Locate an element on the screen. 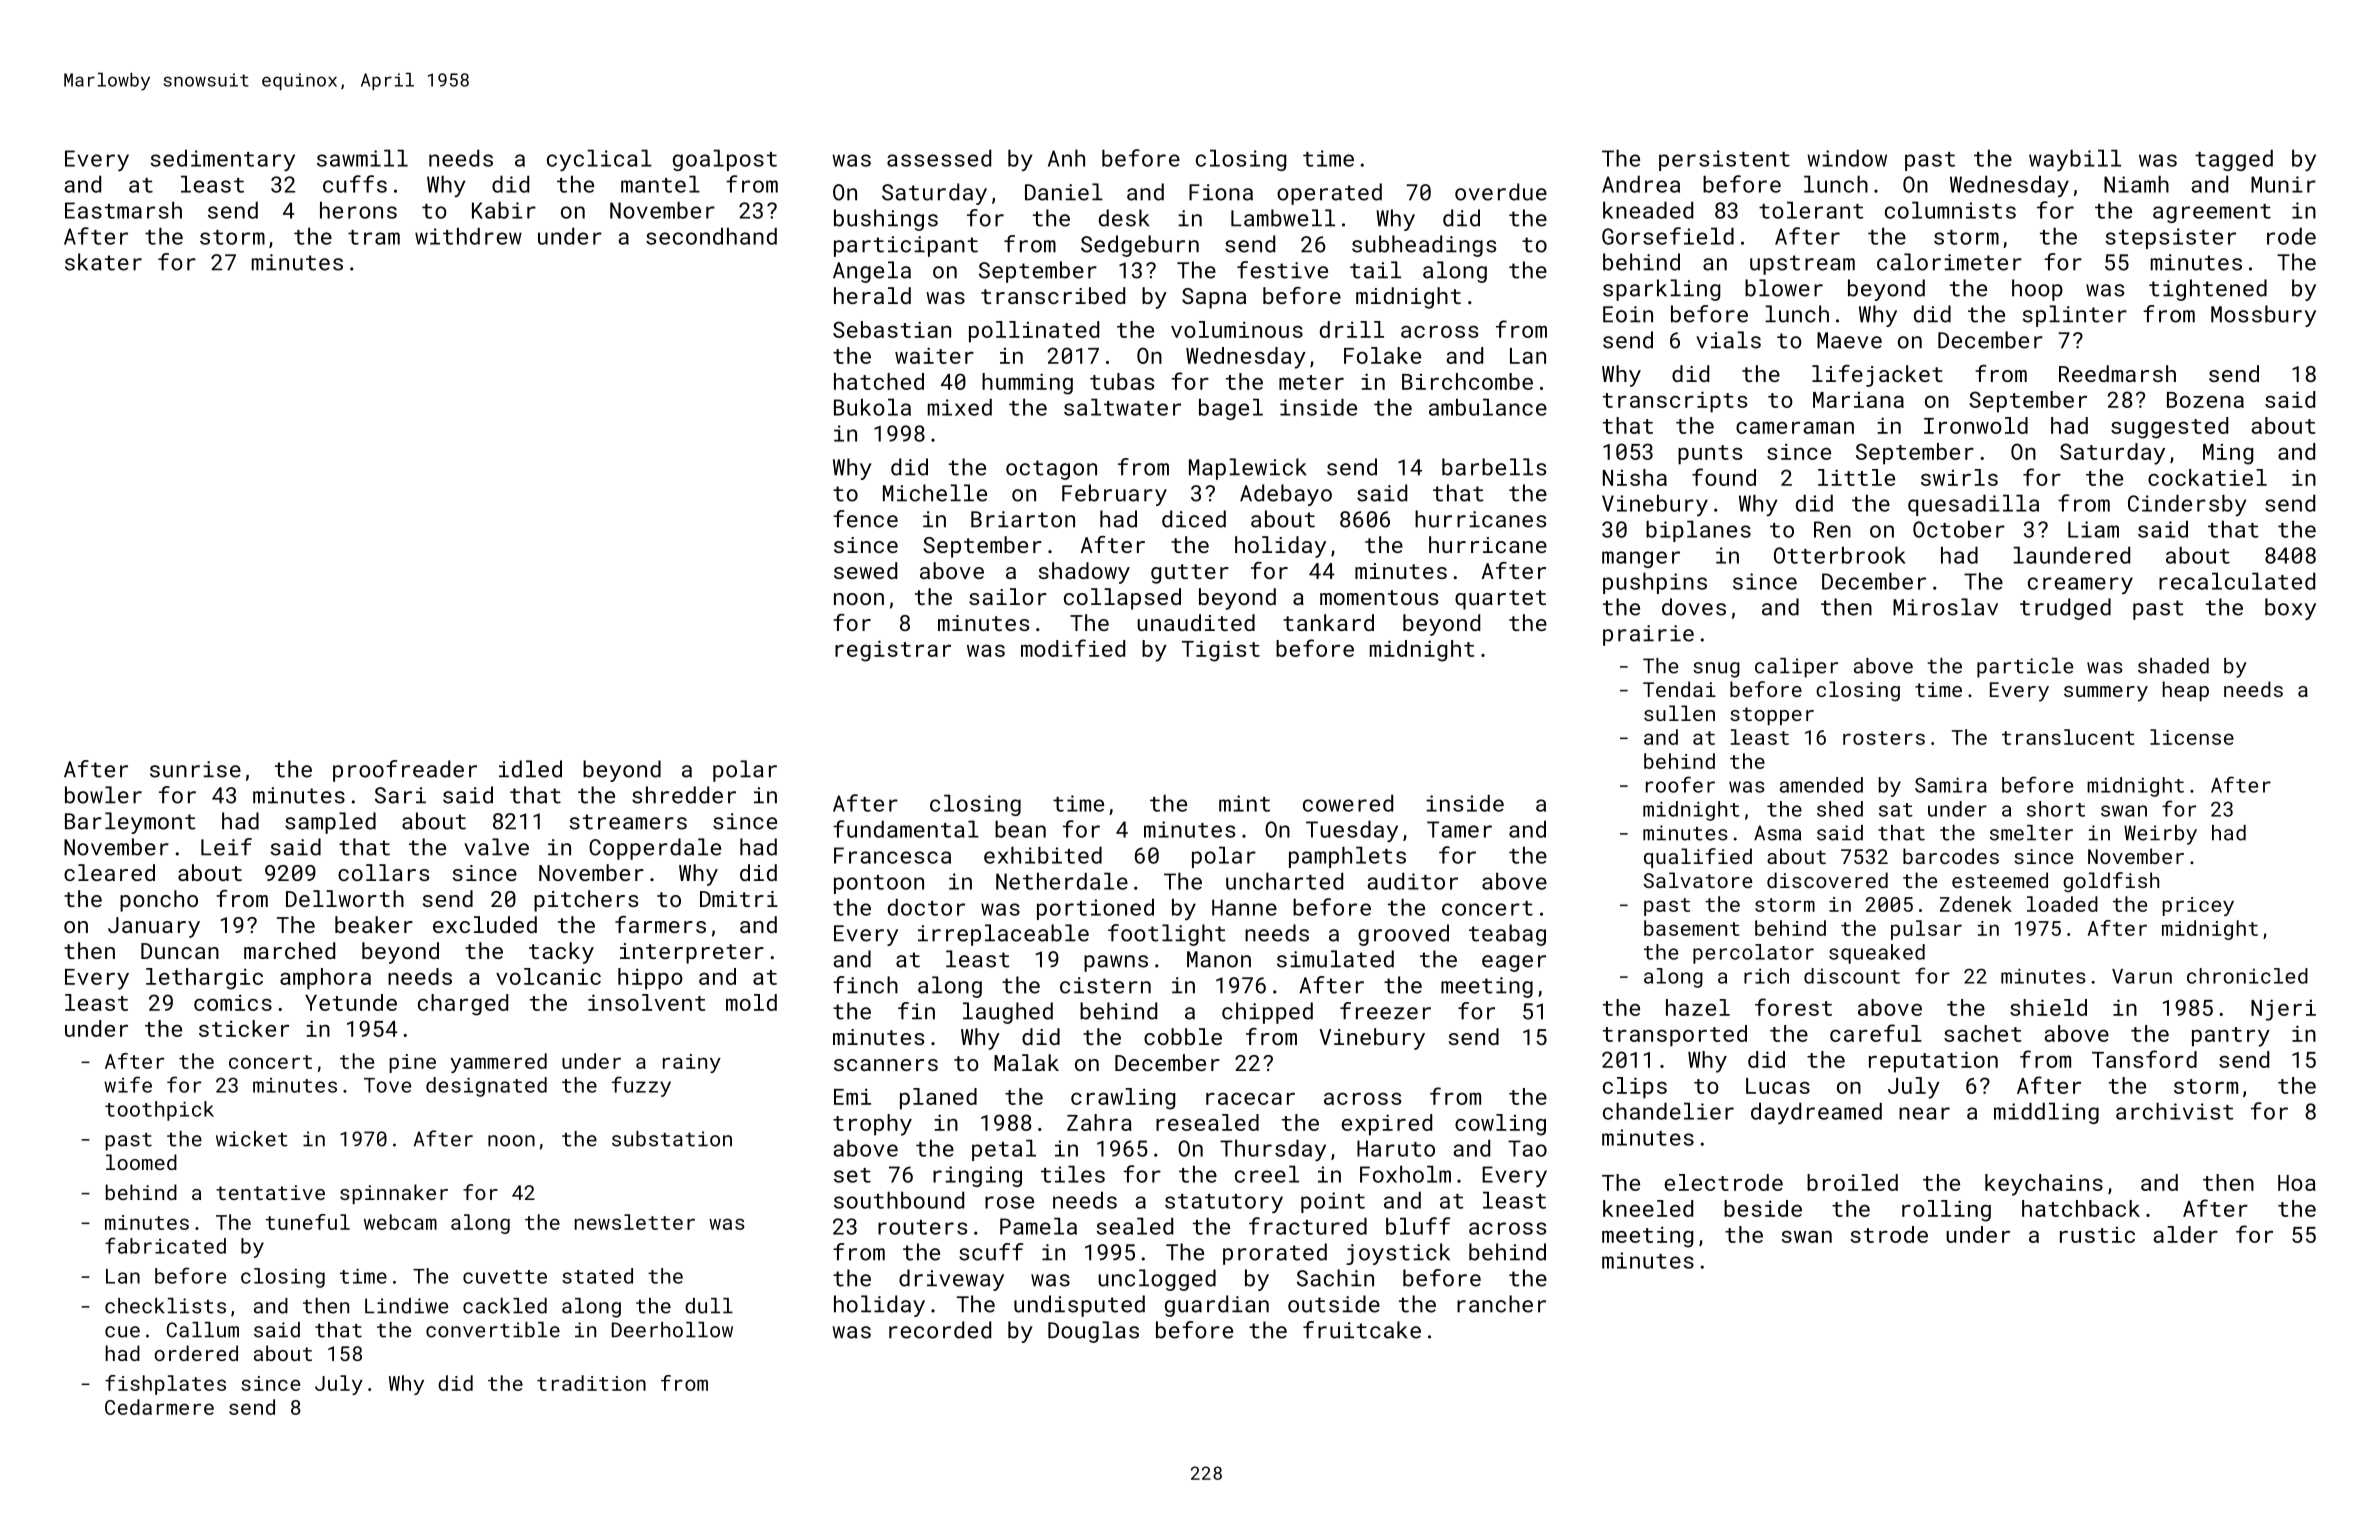 The height and width of the screenshot is (1540, 2380). Anh is located at coordinates (1066, 158).
